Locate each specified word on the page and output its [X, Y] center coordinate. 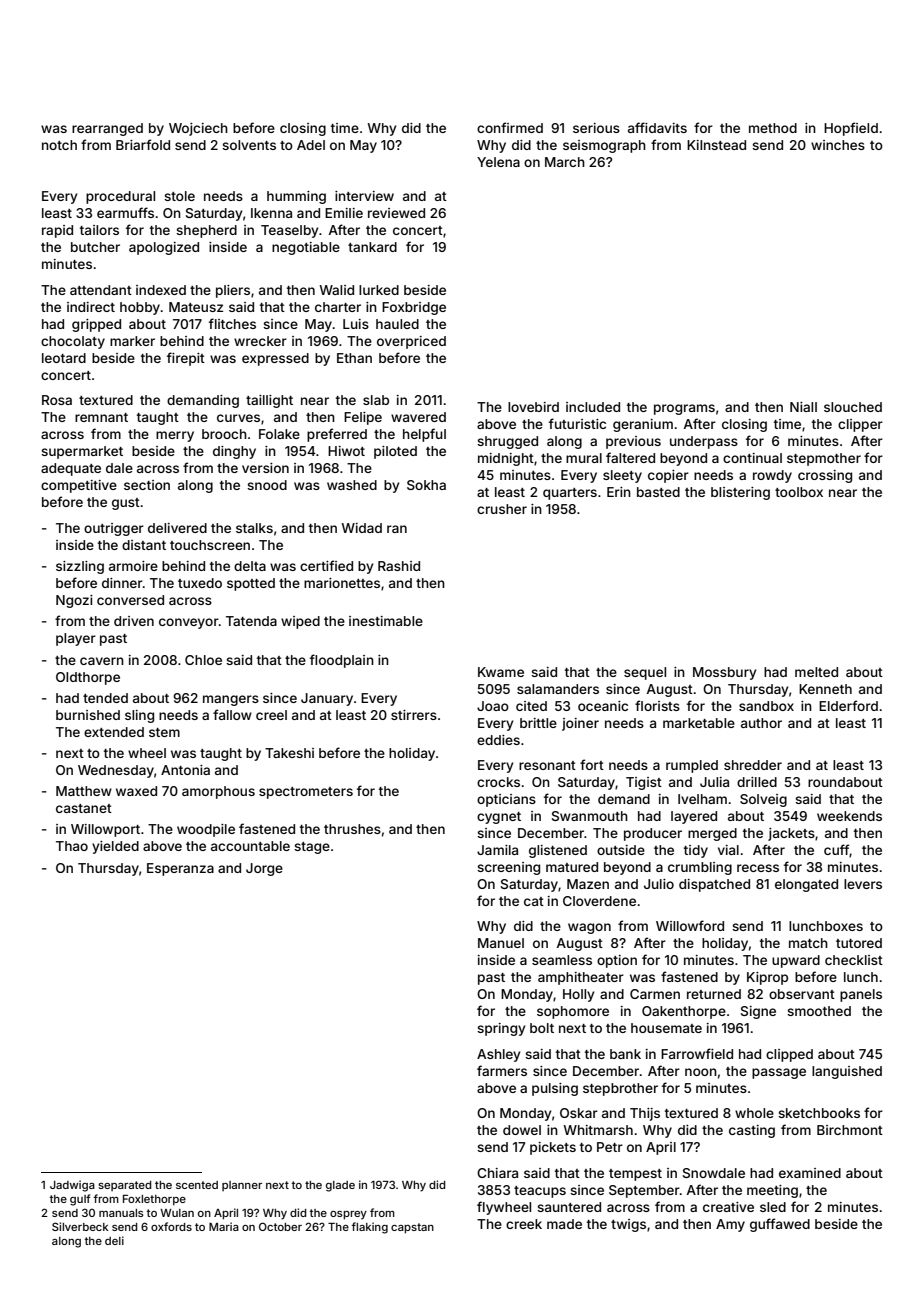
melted [816, 672]
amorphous [218, 792]
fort [592, 764]
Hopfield [851, 129]
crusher [502, 509]
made [564, 1224]
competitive [79, 486]
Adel [311, 145]
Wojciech [198, 129]
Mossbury [724, 673]
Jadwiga [72, 1186]
